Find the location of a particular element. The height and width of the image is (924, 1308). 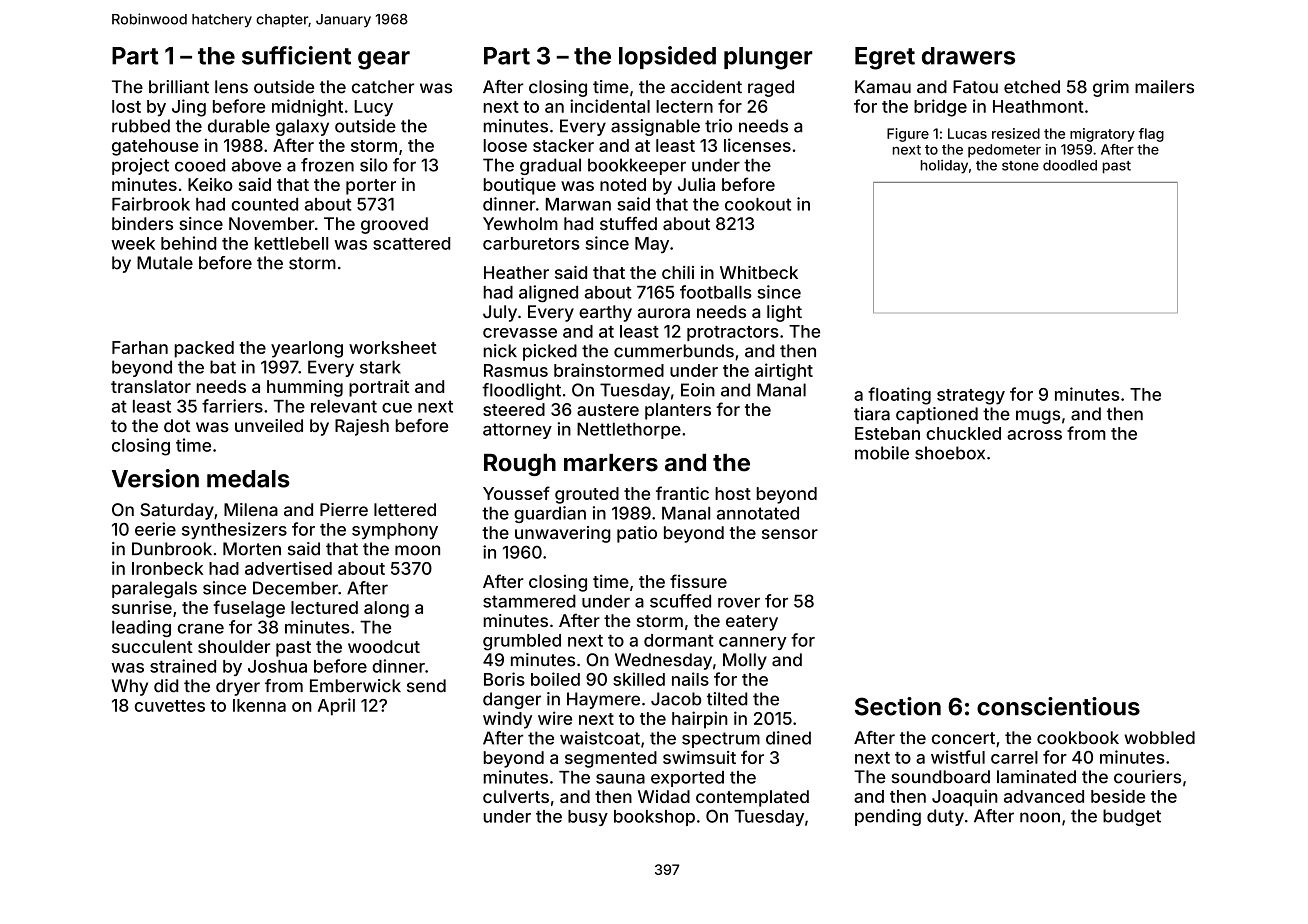

gatehouse is located at coordinates (155, 147).
